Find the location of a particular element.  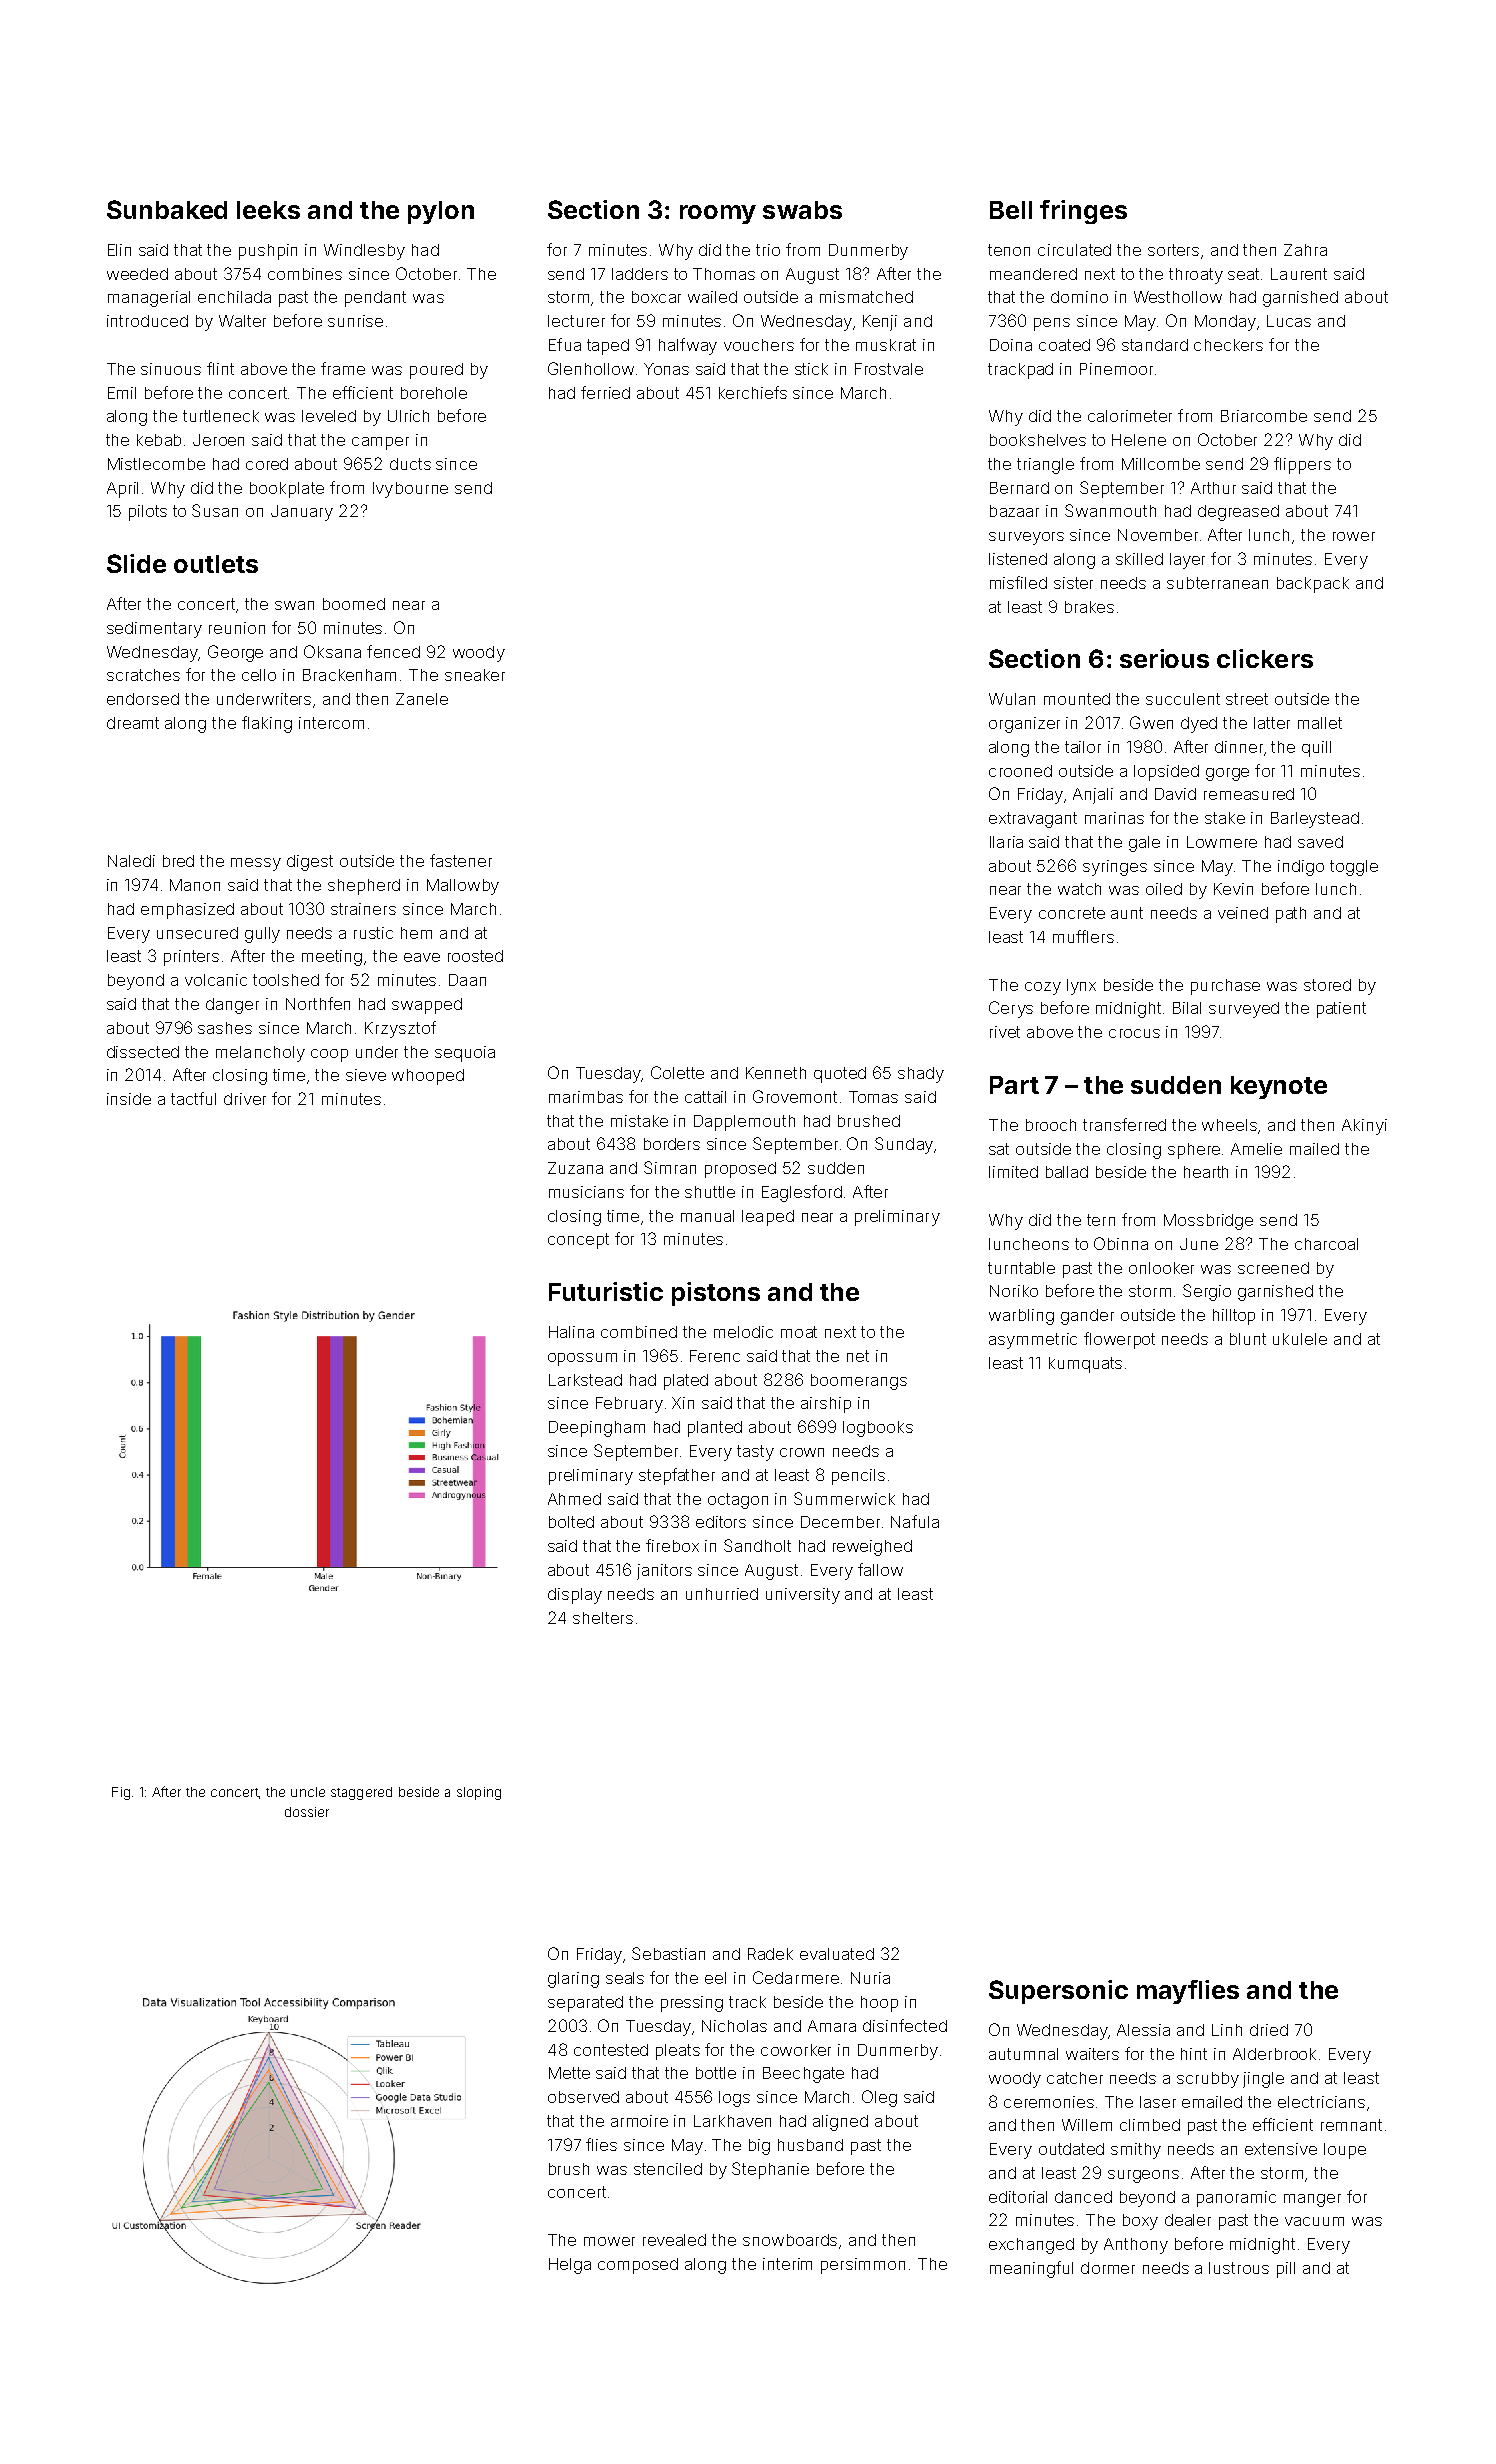

Halina is located at coordinates (571, 1332).
